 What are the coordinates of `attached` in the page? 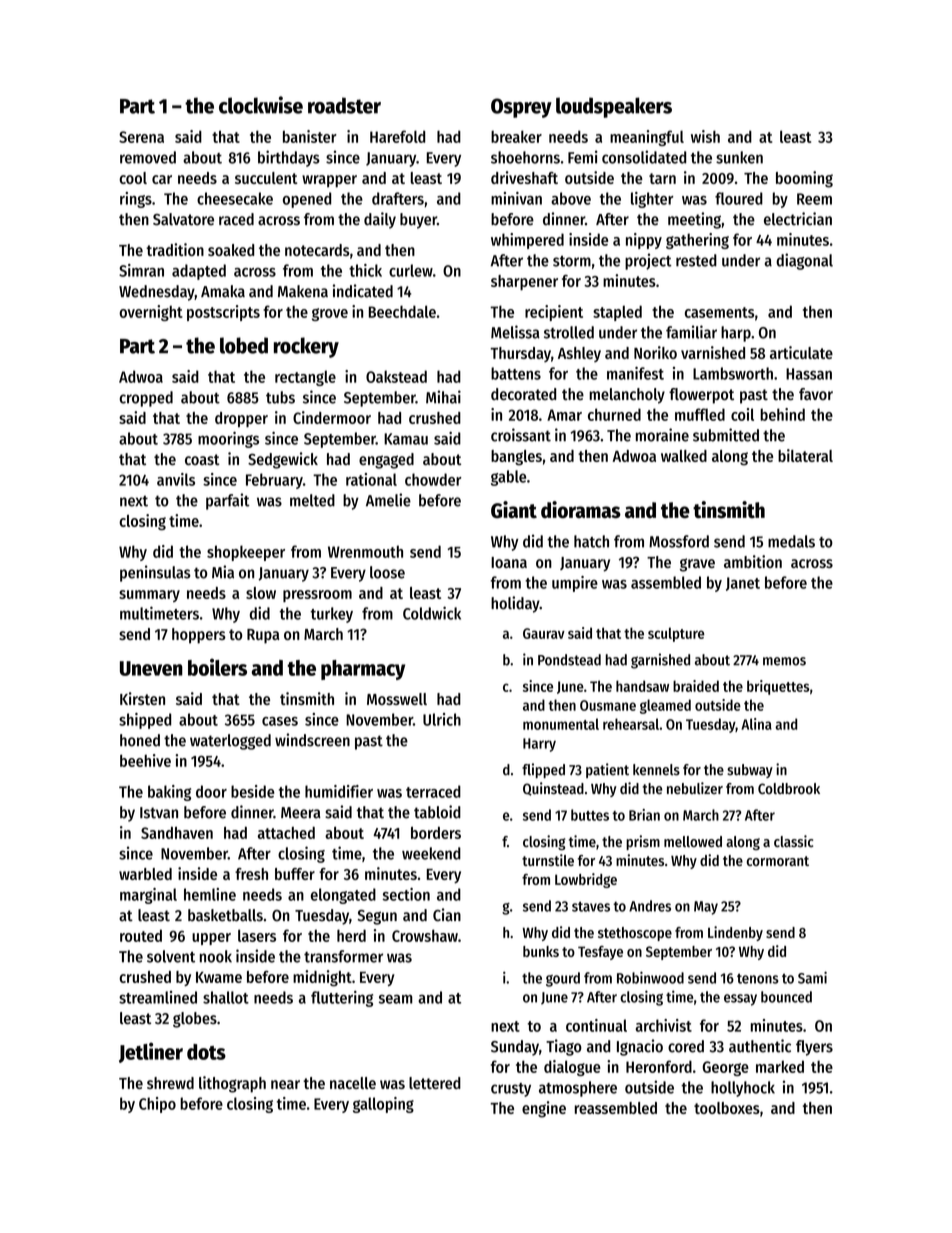 It's located at (286, 833).
